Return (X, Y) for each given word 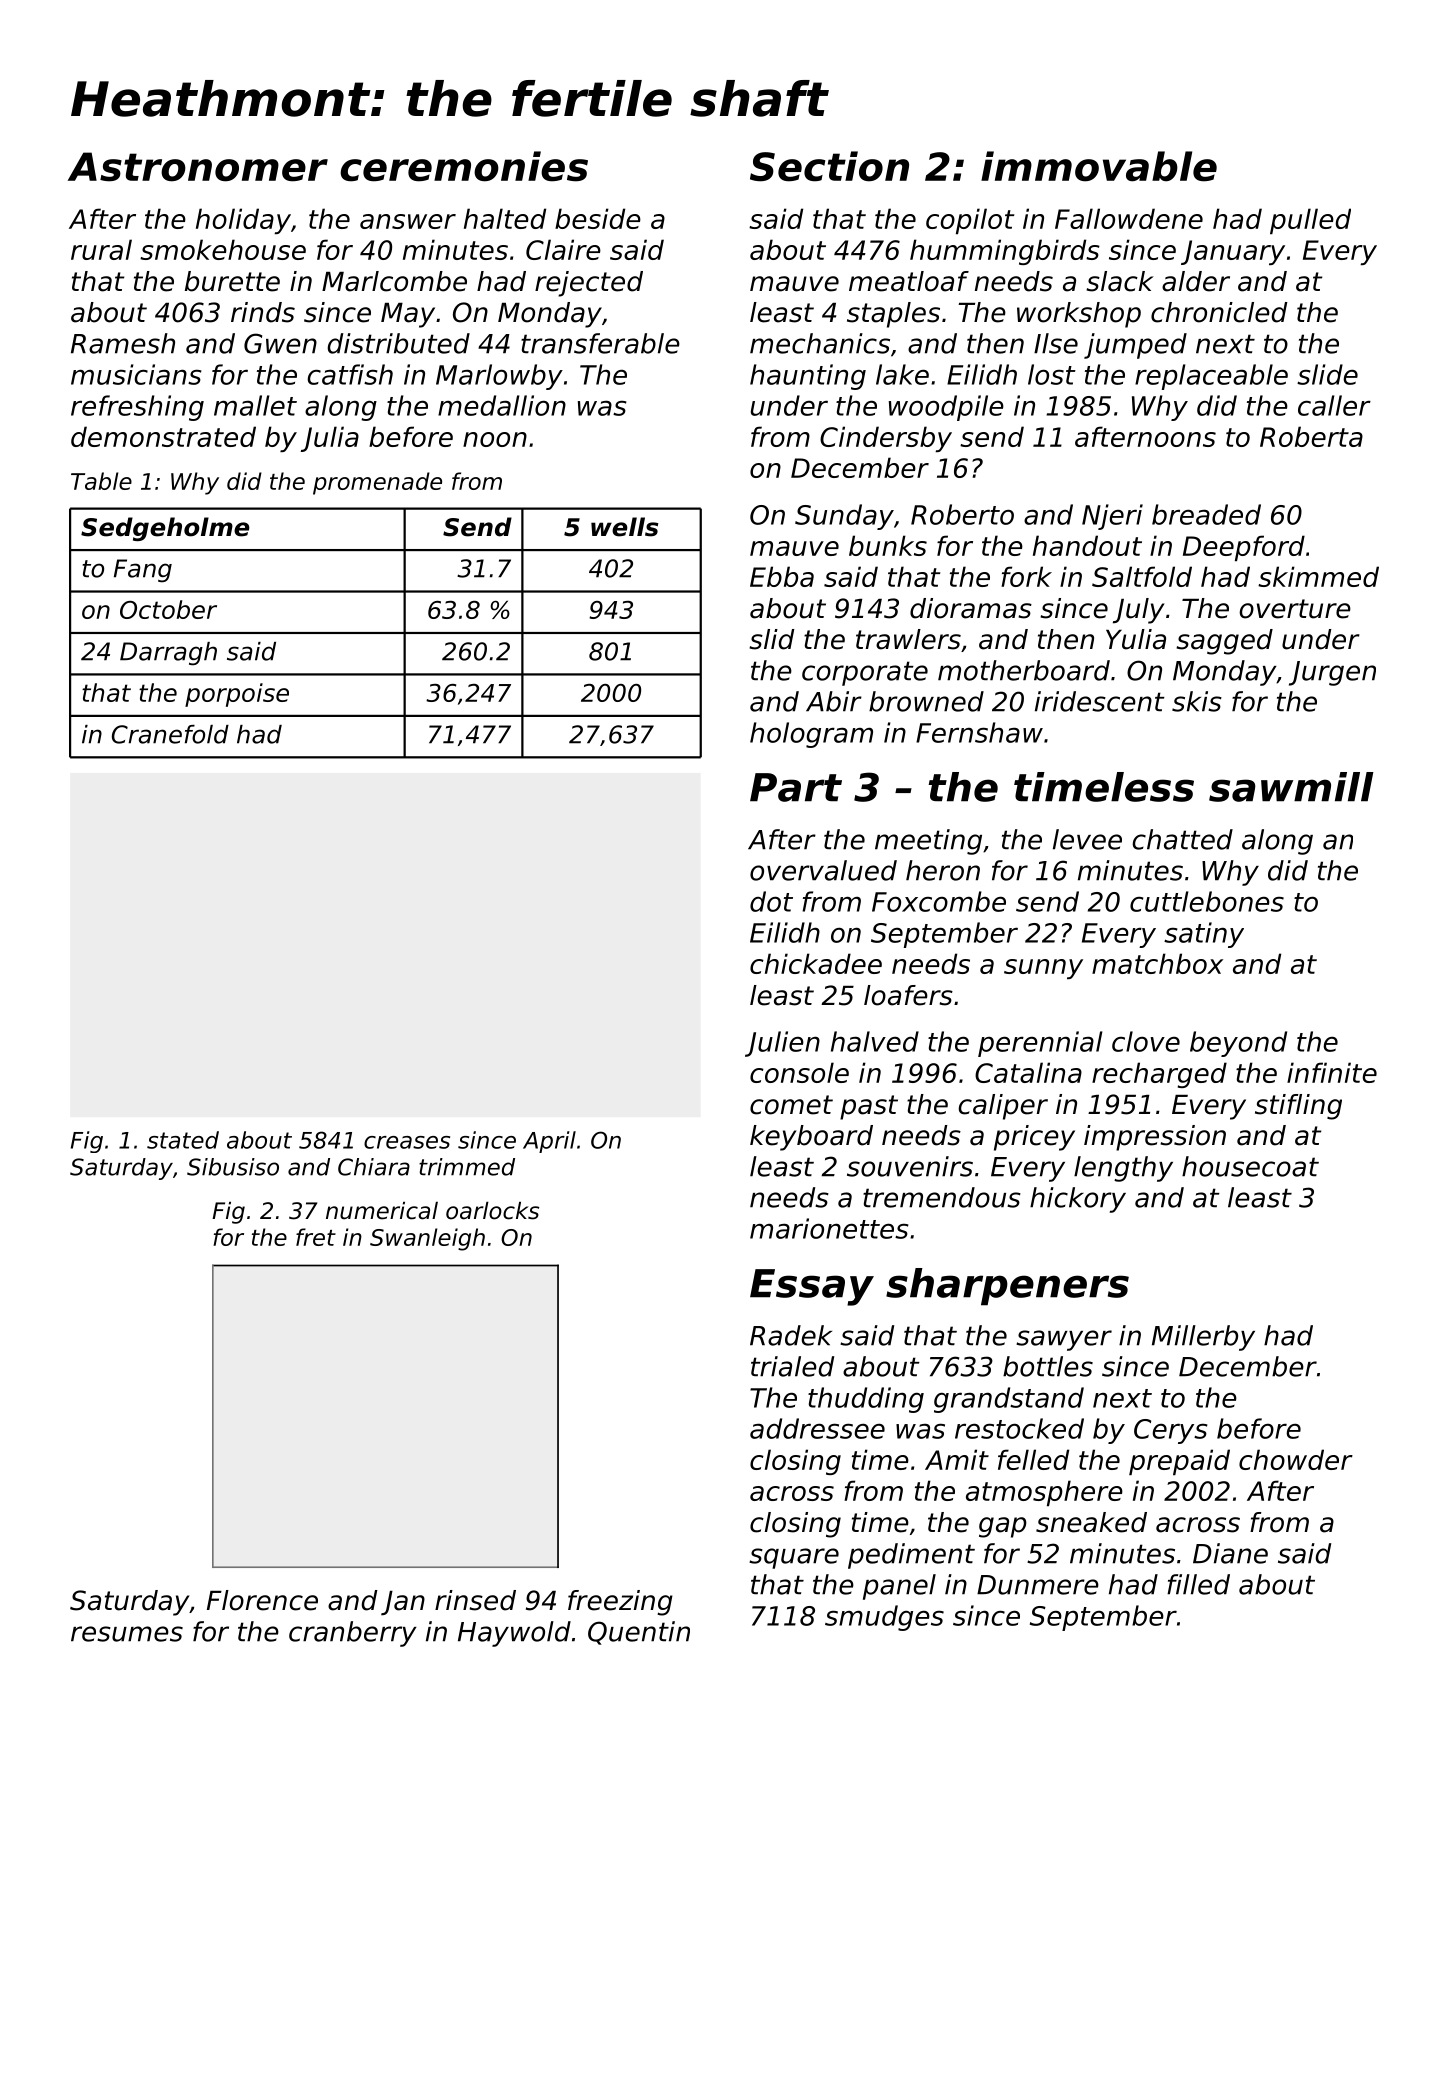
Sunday (844, 517)
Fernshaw (979, 732)
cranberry (353, 1634)
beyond (1238, 1044)
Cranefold (170, 734)
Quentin (639, 1633)
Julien (782, 1044)
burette (232, 281)
